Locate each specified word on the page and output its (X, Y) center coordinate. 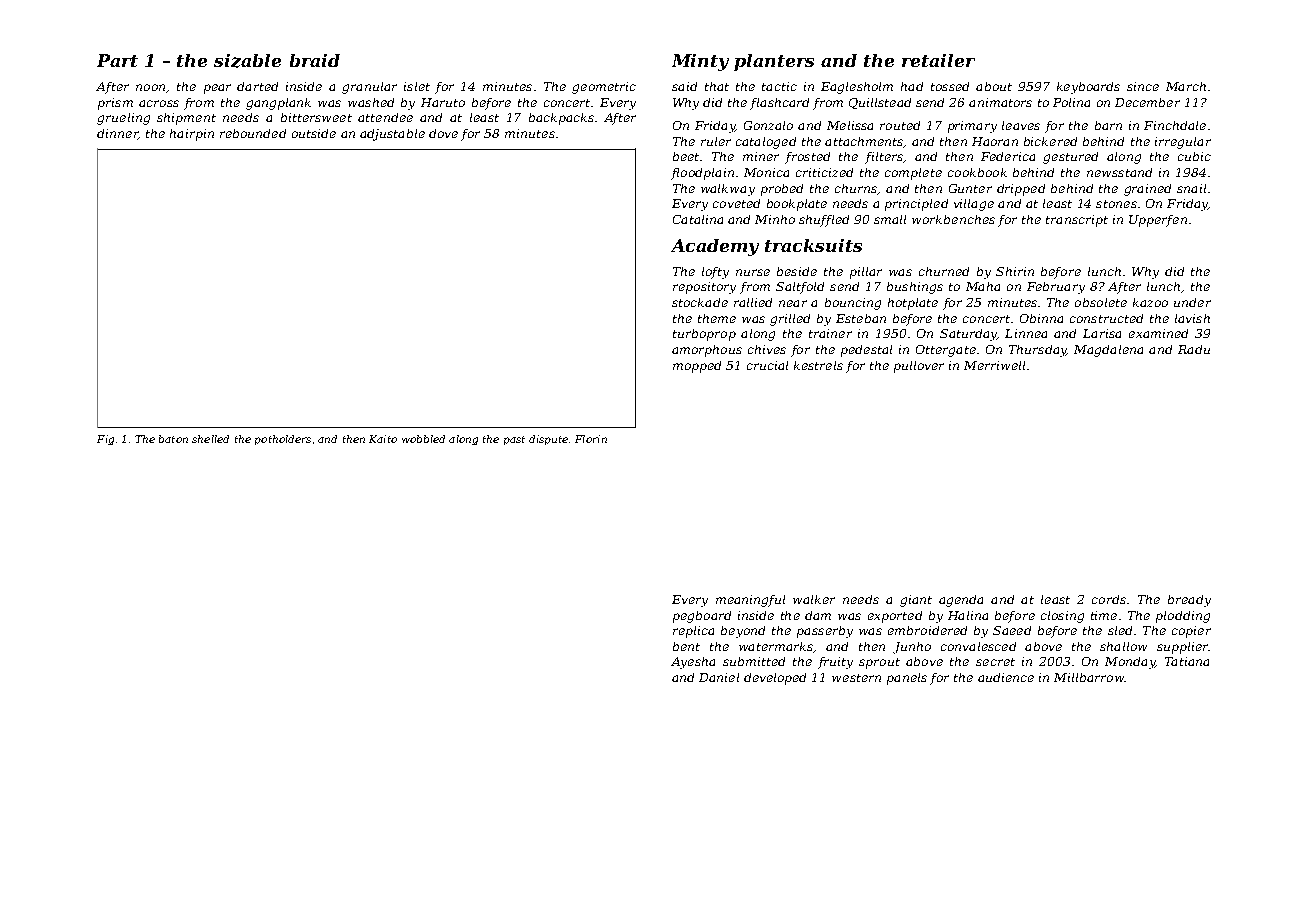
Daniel (719, 677)
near (793, 303)
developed (775, 679)
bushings (915, 288)
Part (117, 60)
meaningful (750, 601)
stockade (700, 302)
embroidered (927, 630)
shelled (210, 439)
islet (417, 86)
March (1186, 86)
